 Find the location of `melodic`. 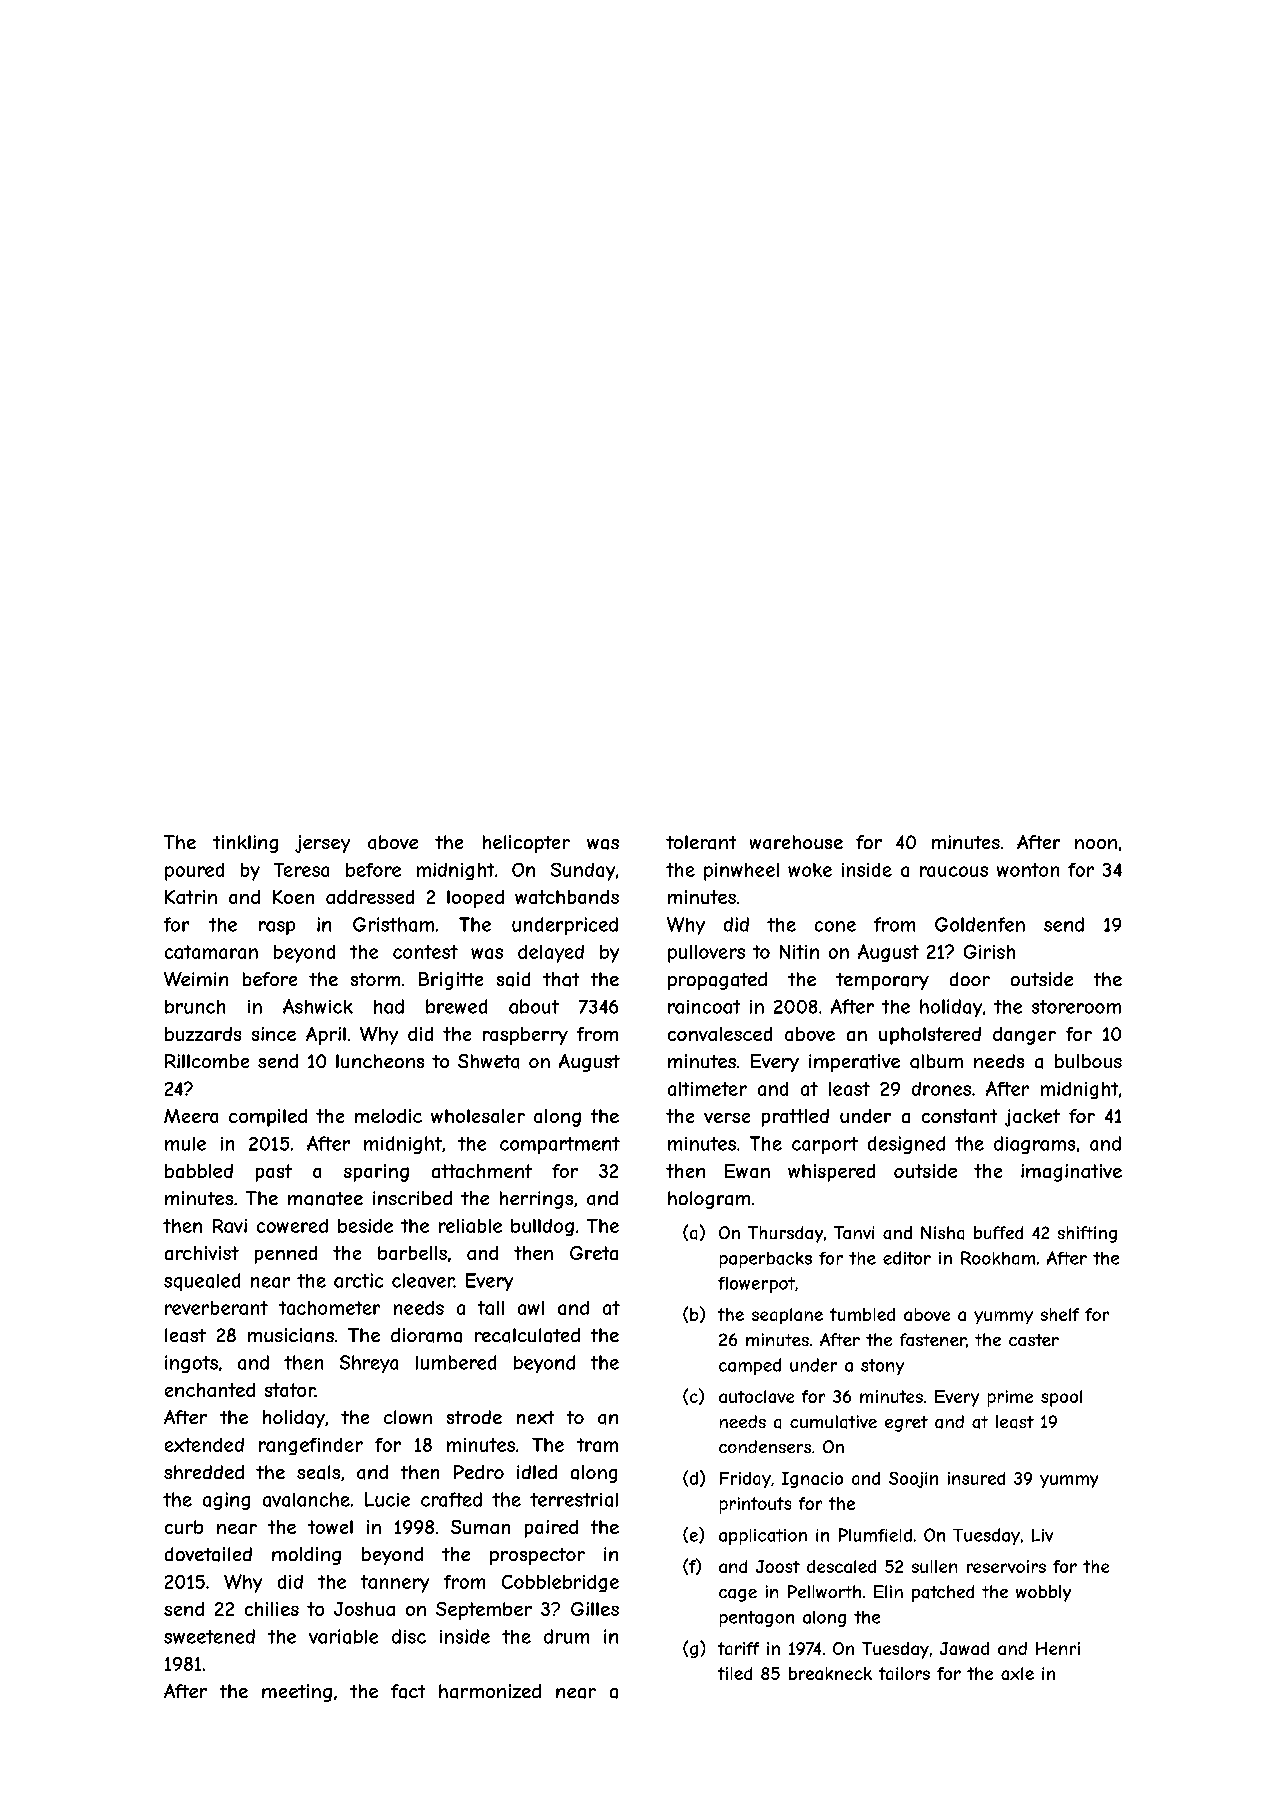

melodic is located at coordinates (388, 1116).
